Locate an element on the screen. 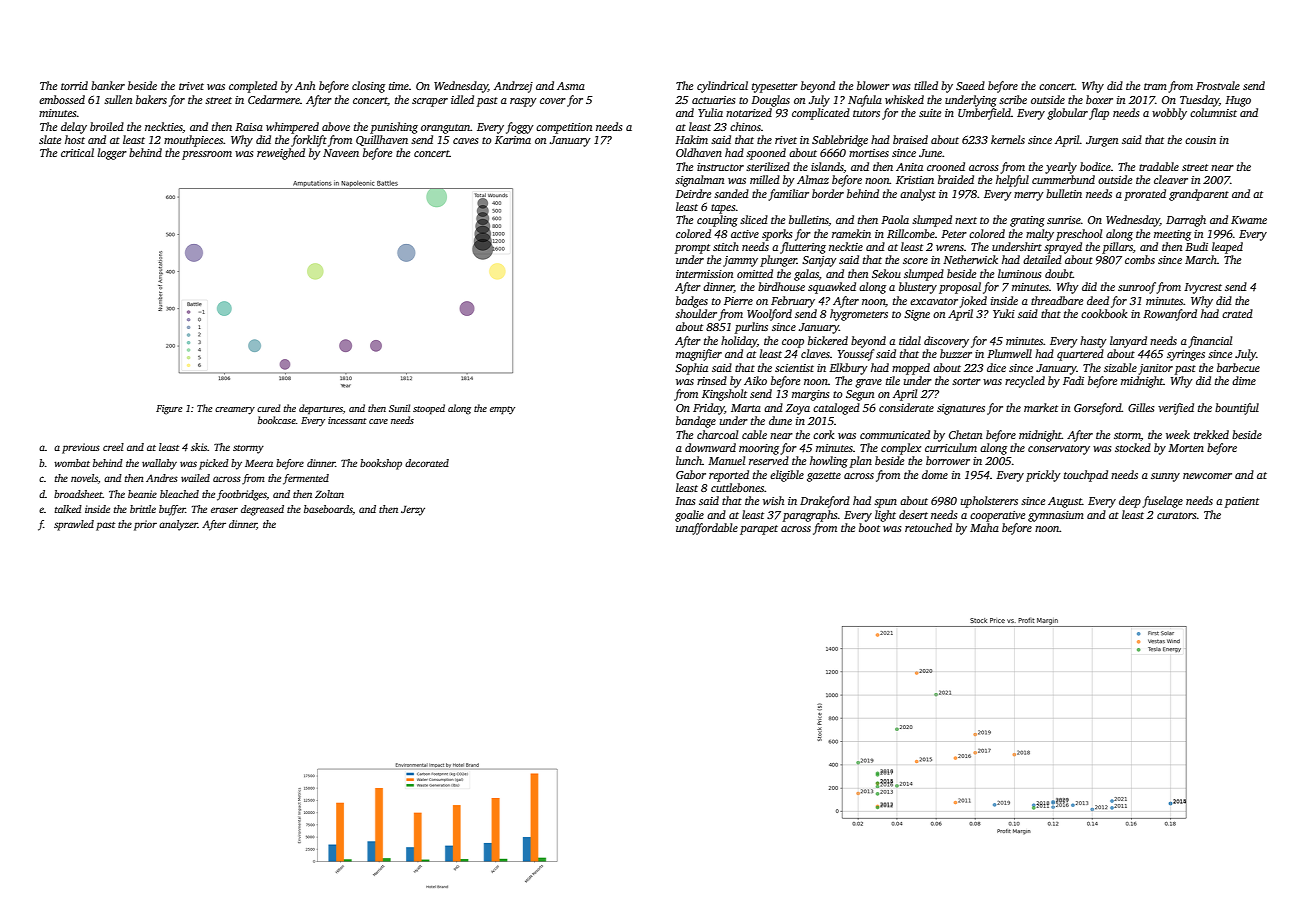 This screenshot has width=1308, height=924. merry is located at coordinates (1029, 196).
